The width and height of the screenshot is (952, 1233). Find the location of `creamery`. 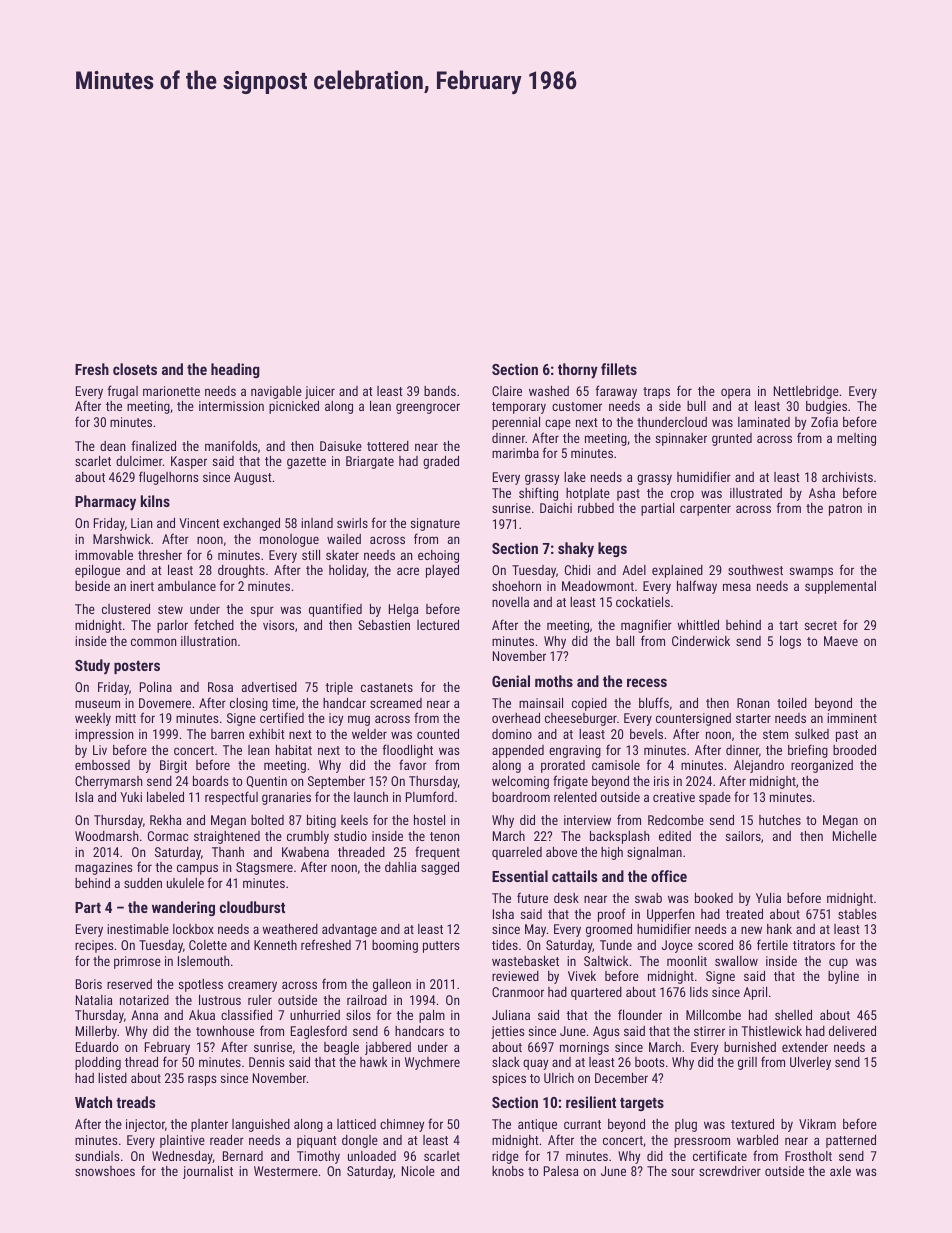

creamery is located at coordinates (252, 986).
